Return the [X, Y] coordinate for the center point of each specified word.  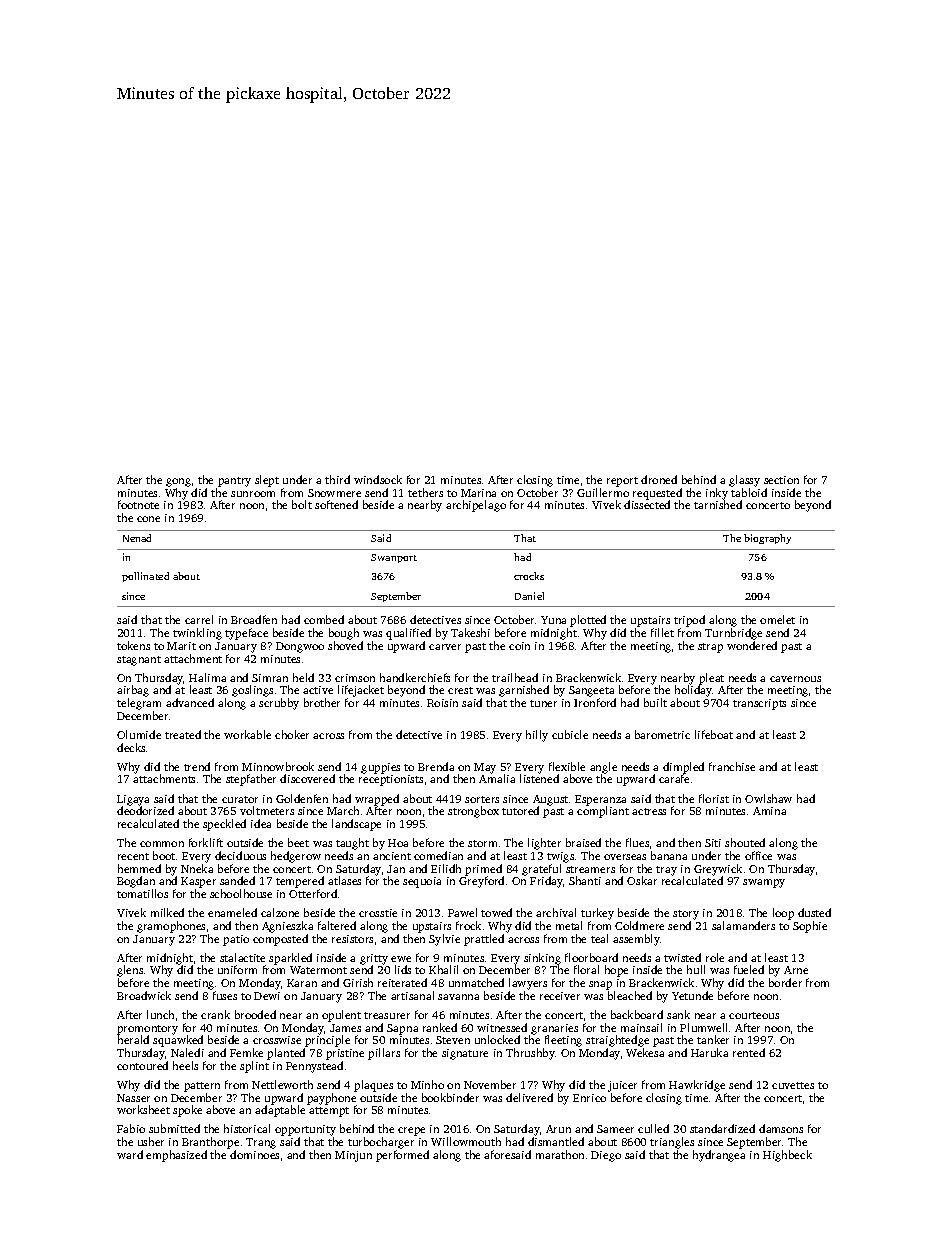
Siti [713, 843]
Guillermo [603, 492]
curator [240, 799]
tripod [689, 621]
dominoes [254, 1154]
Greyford [481, 882]
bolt [302, 504]
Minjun [353, 1156]
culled [653, 1128]
